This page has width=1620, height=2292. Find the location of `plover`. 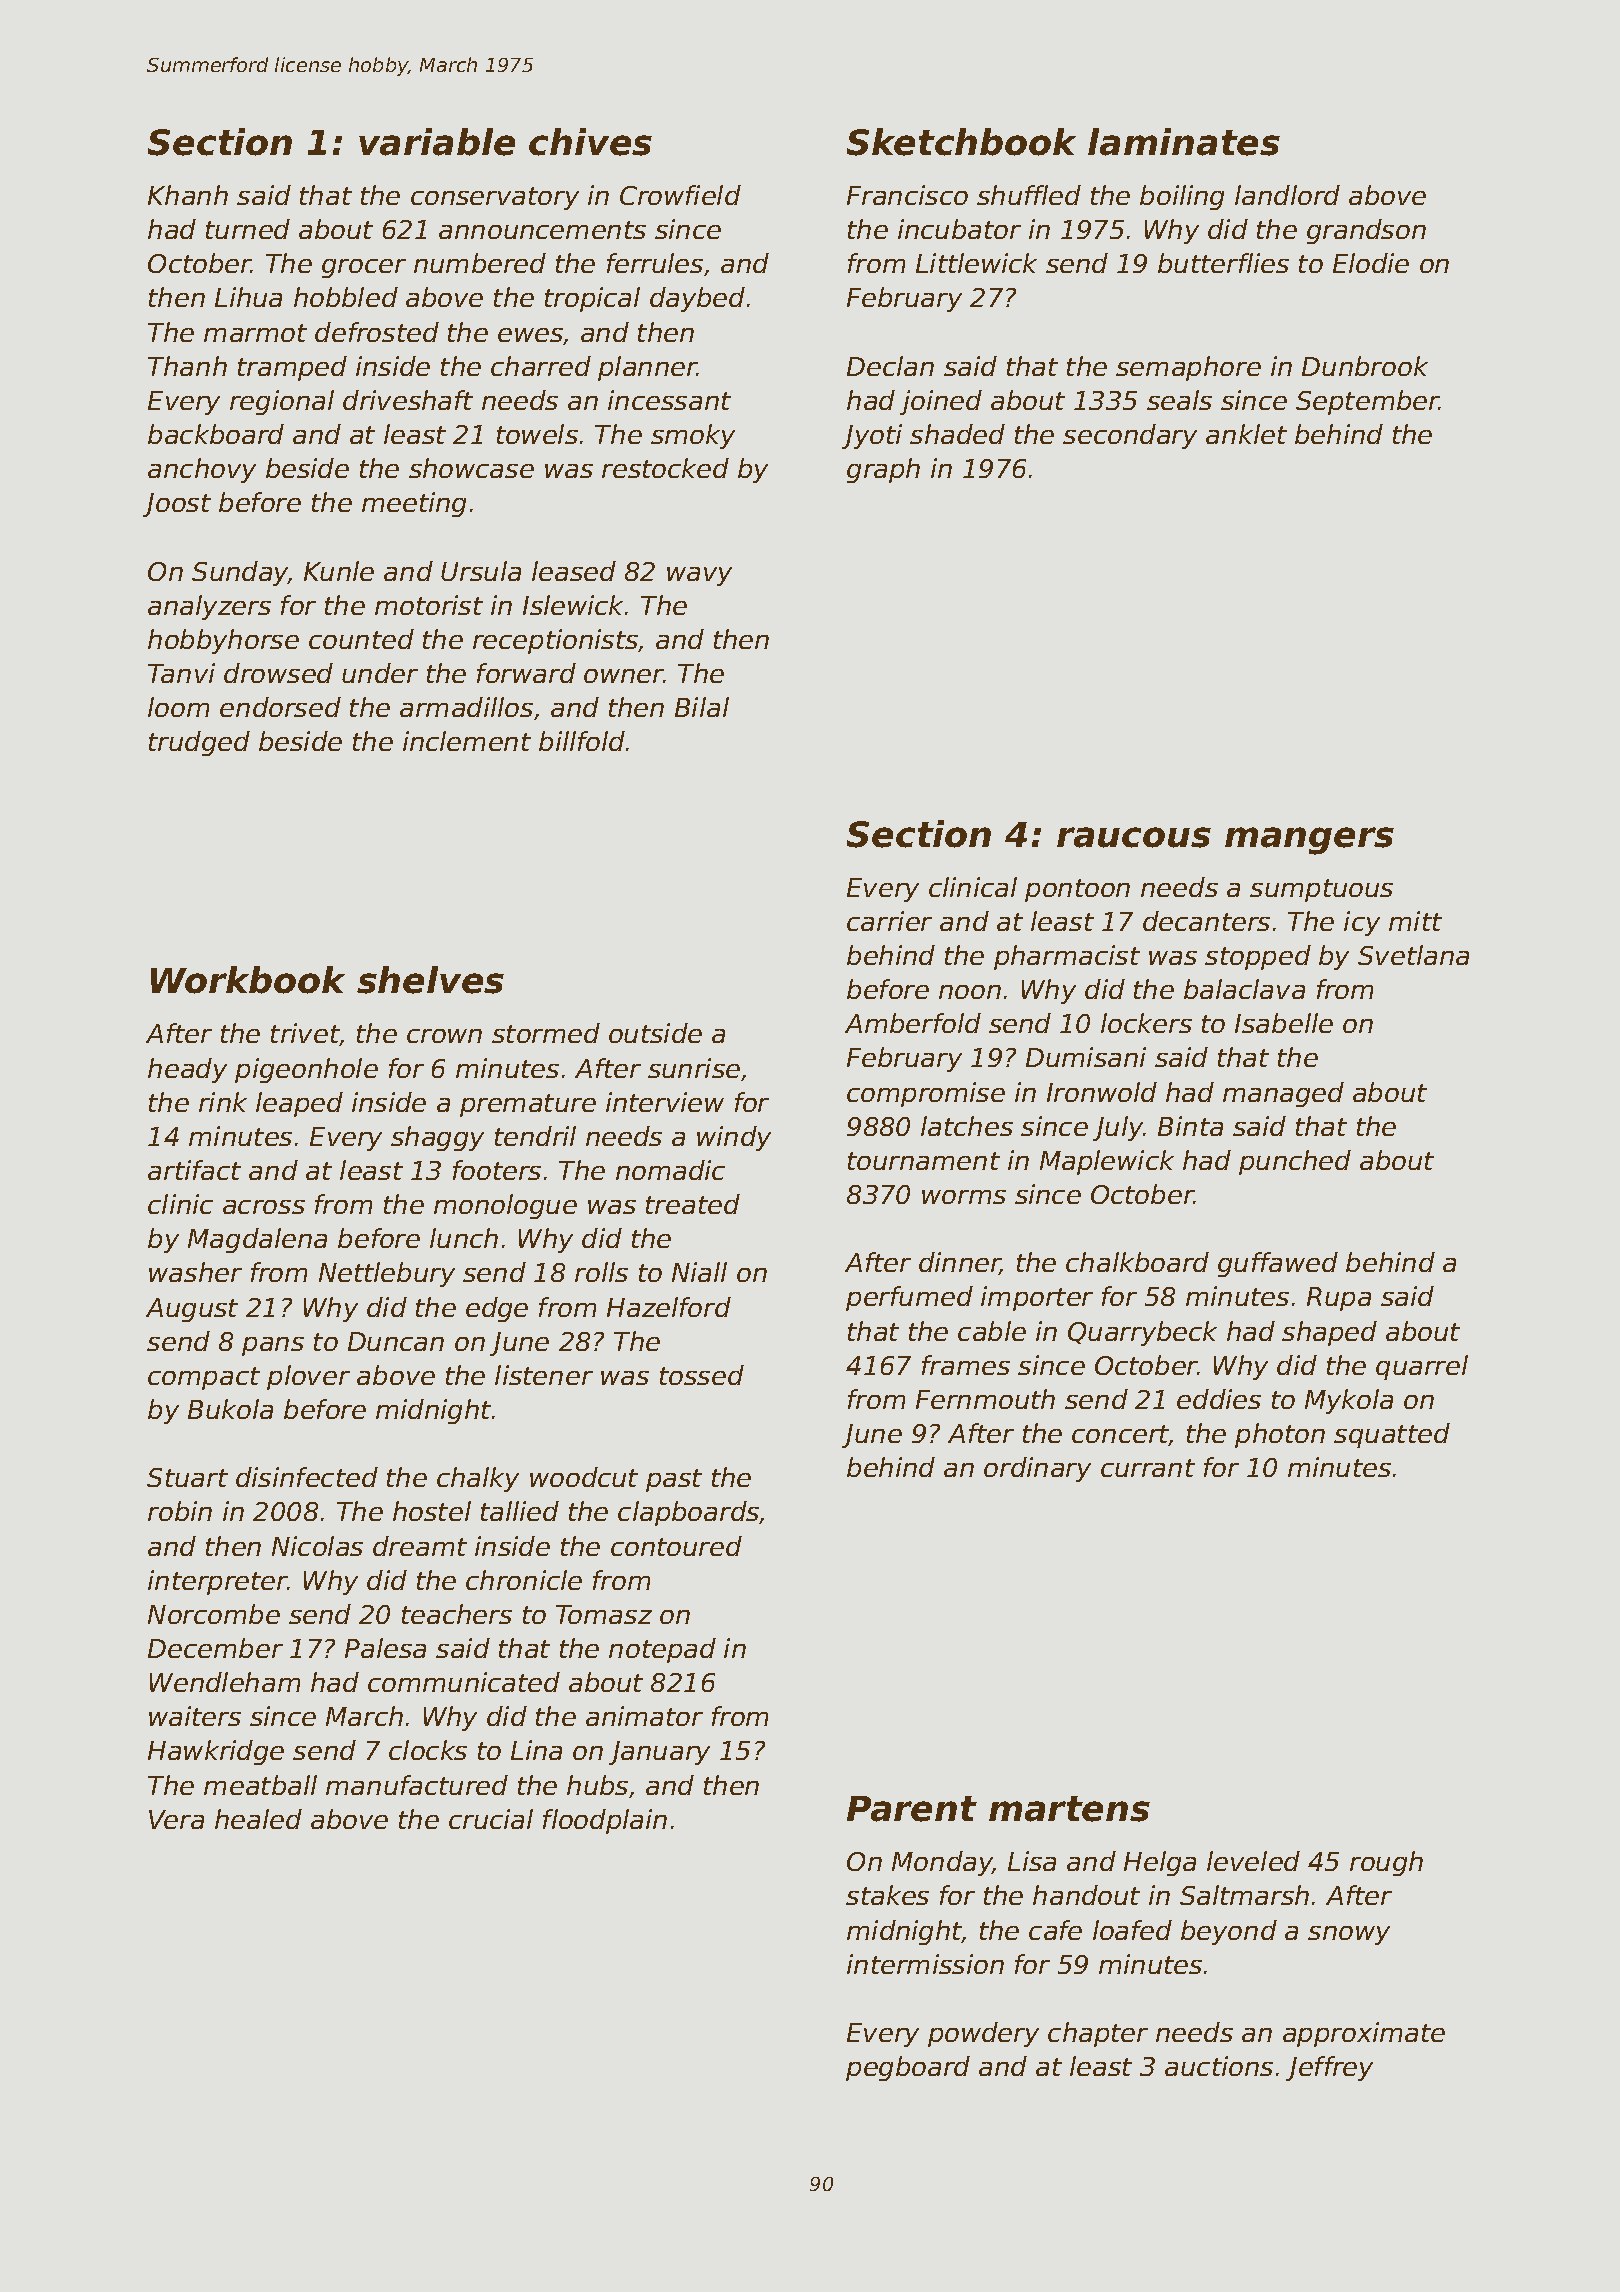

plover is located at coordinates (308, 1377).
